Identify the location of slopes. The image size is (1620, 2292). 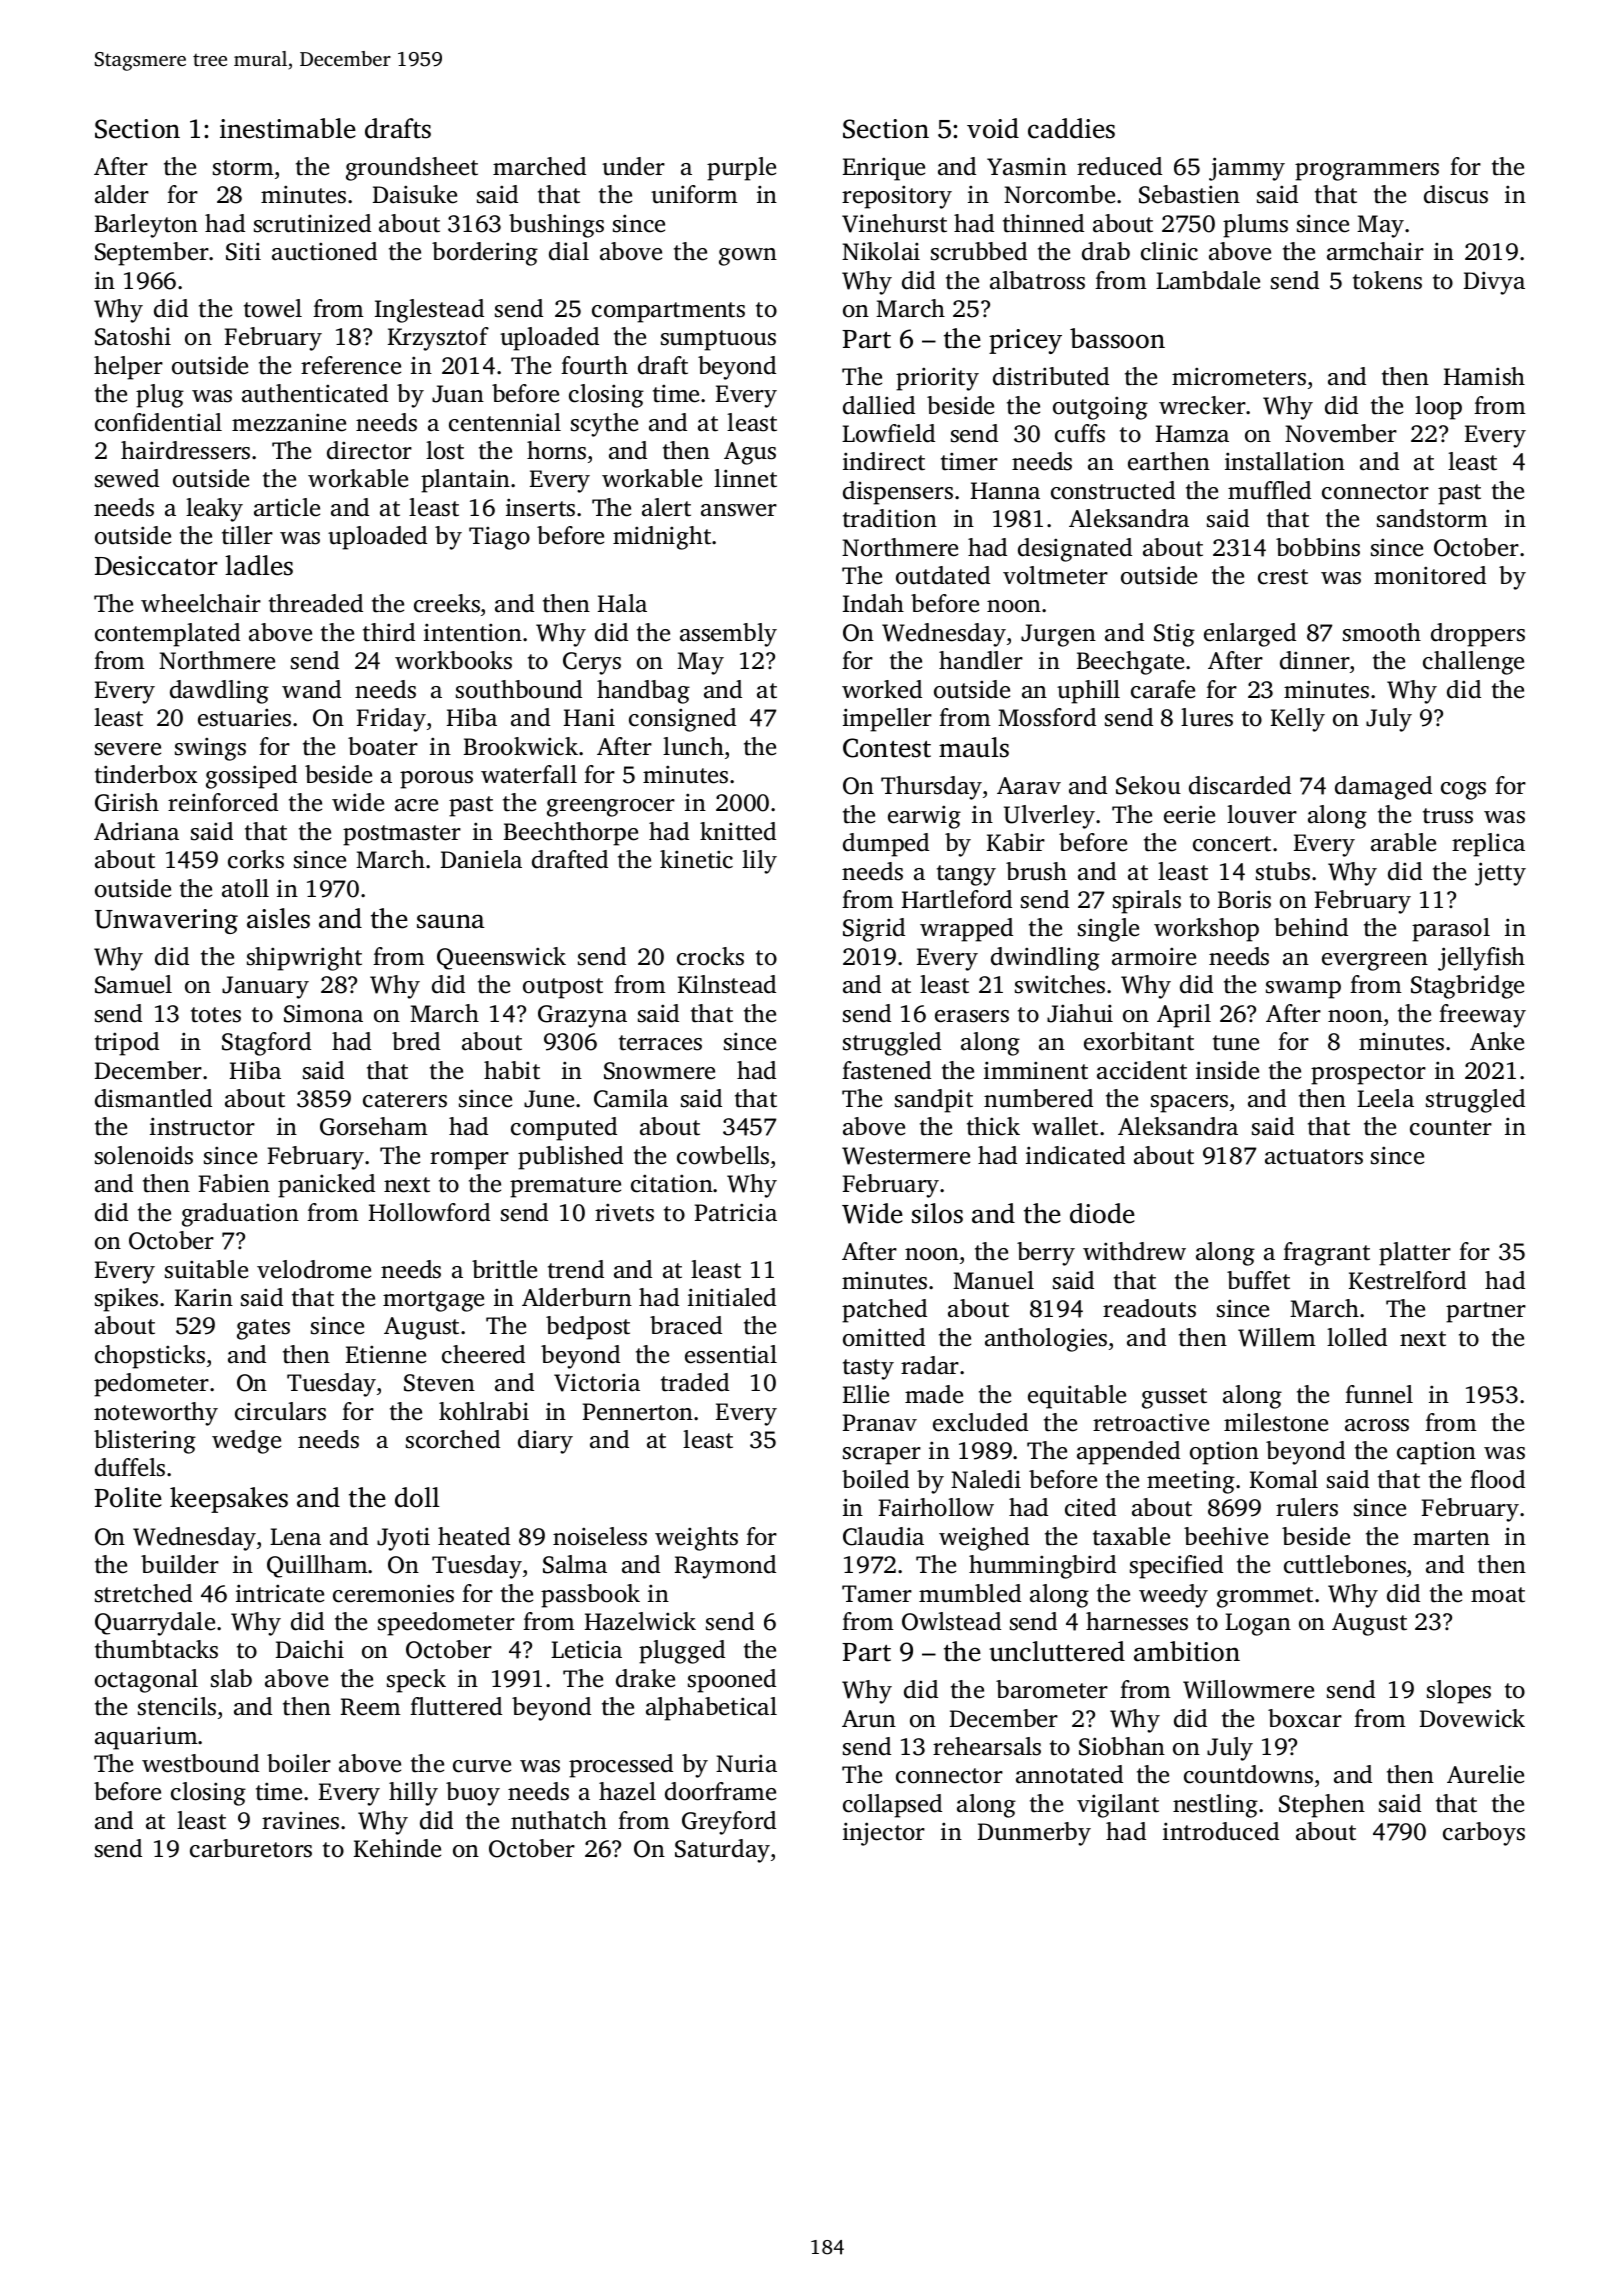
(1459, 1692).
